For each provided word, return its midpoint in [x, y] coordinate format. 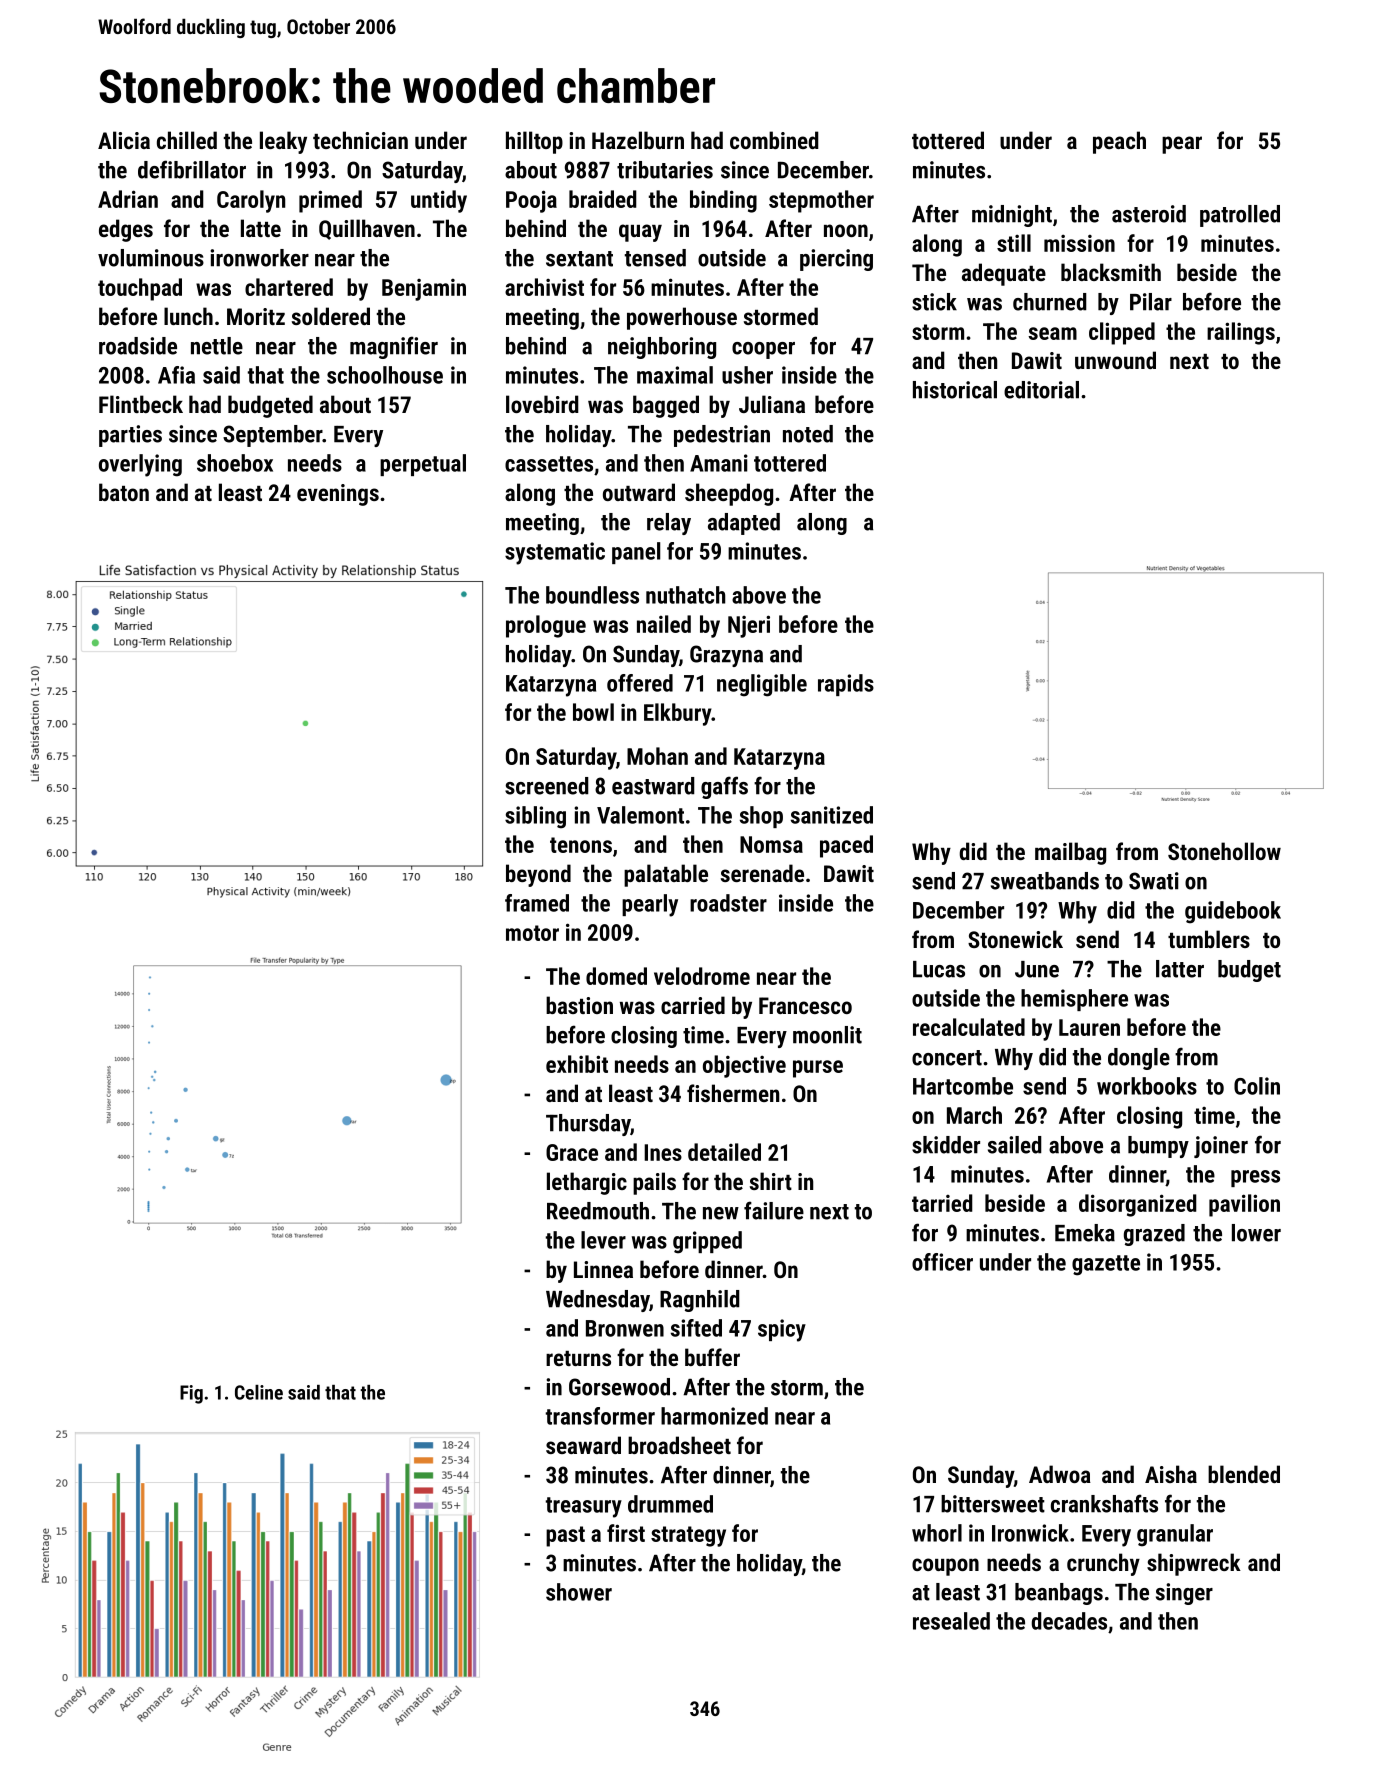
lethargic [587, 1183]
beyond [538, 875]
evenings [338, 495]
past [565, 1536]
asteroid [1149, 214]
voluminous [151, 258]
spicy [782, 1330]
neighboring [662, 348]
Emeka [1085, 1233]
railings [1241, 333]
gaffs [724, 787]
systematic [555, 553]
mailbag [1070, 853]
